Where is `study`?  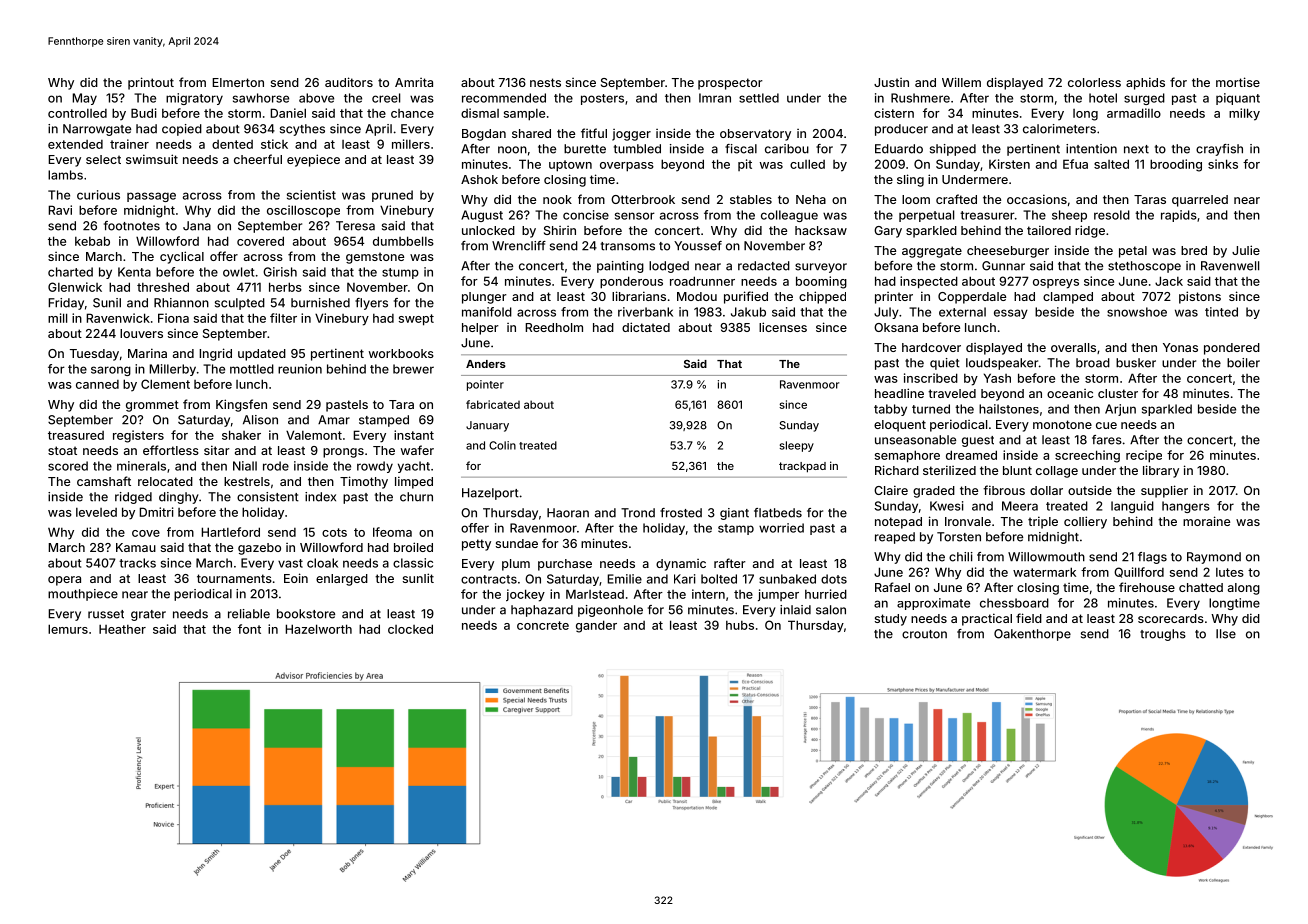
study is located at coordinates (891, 620).
